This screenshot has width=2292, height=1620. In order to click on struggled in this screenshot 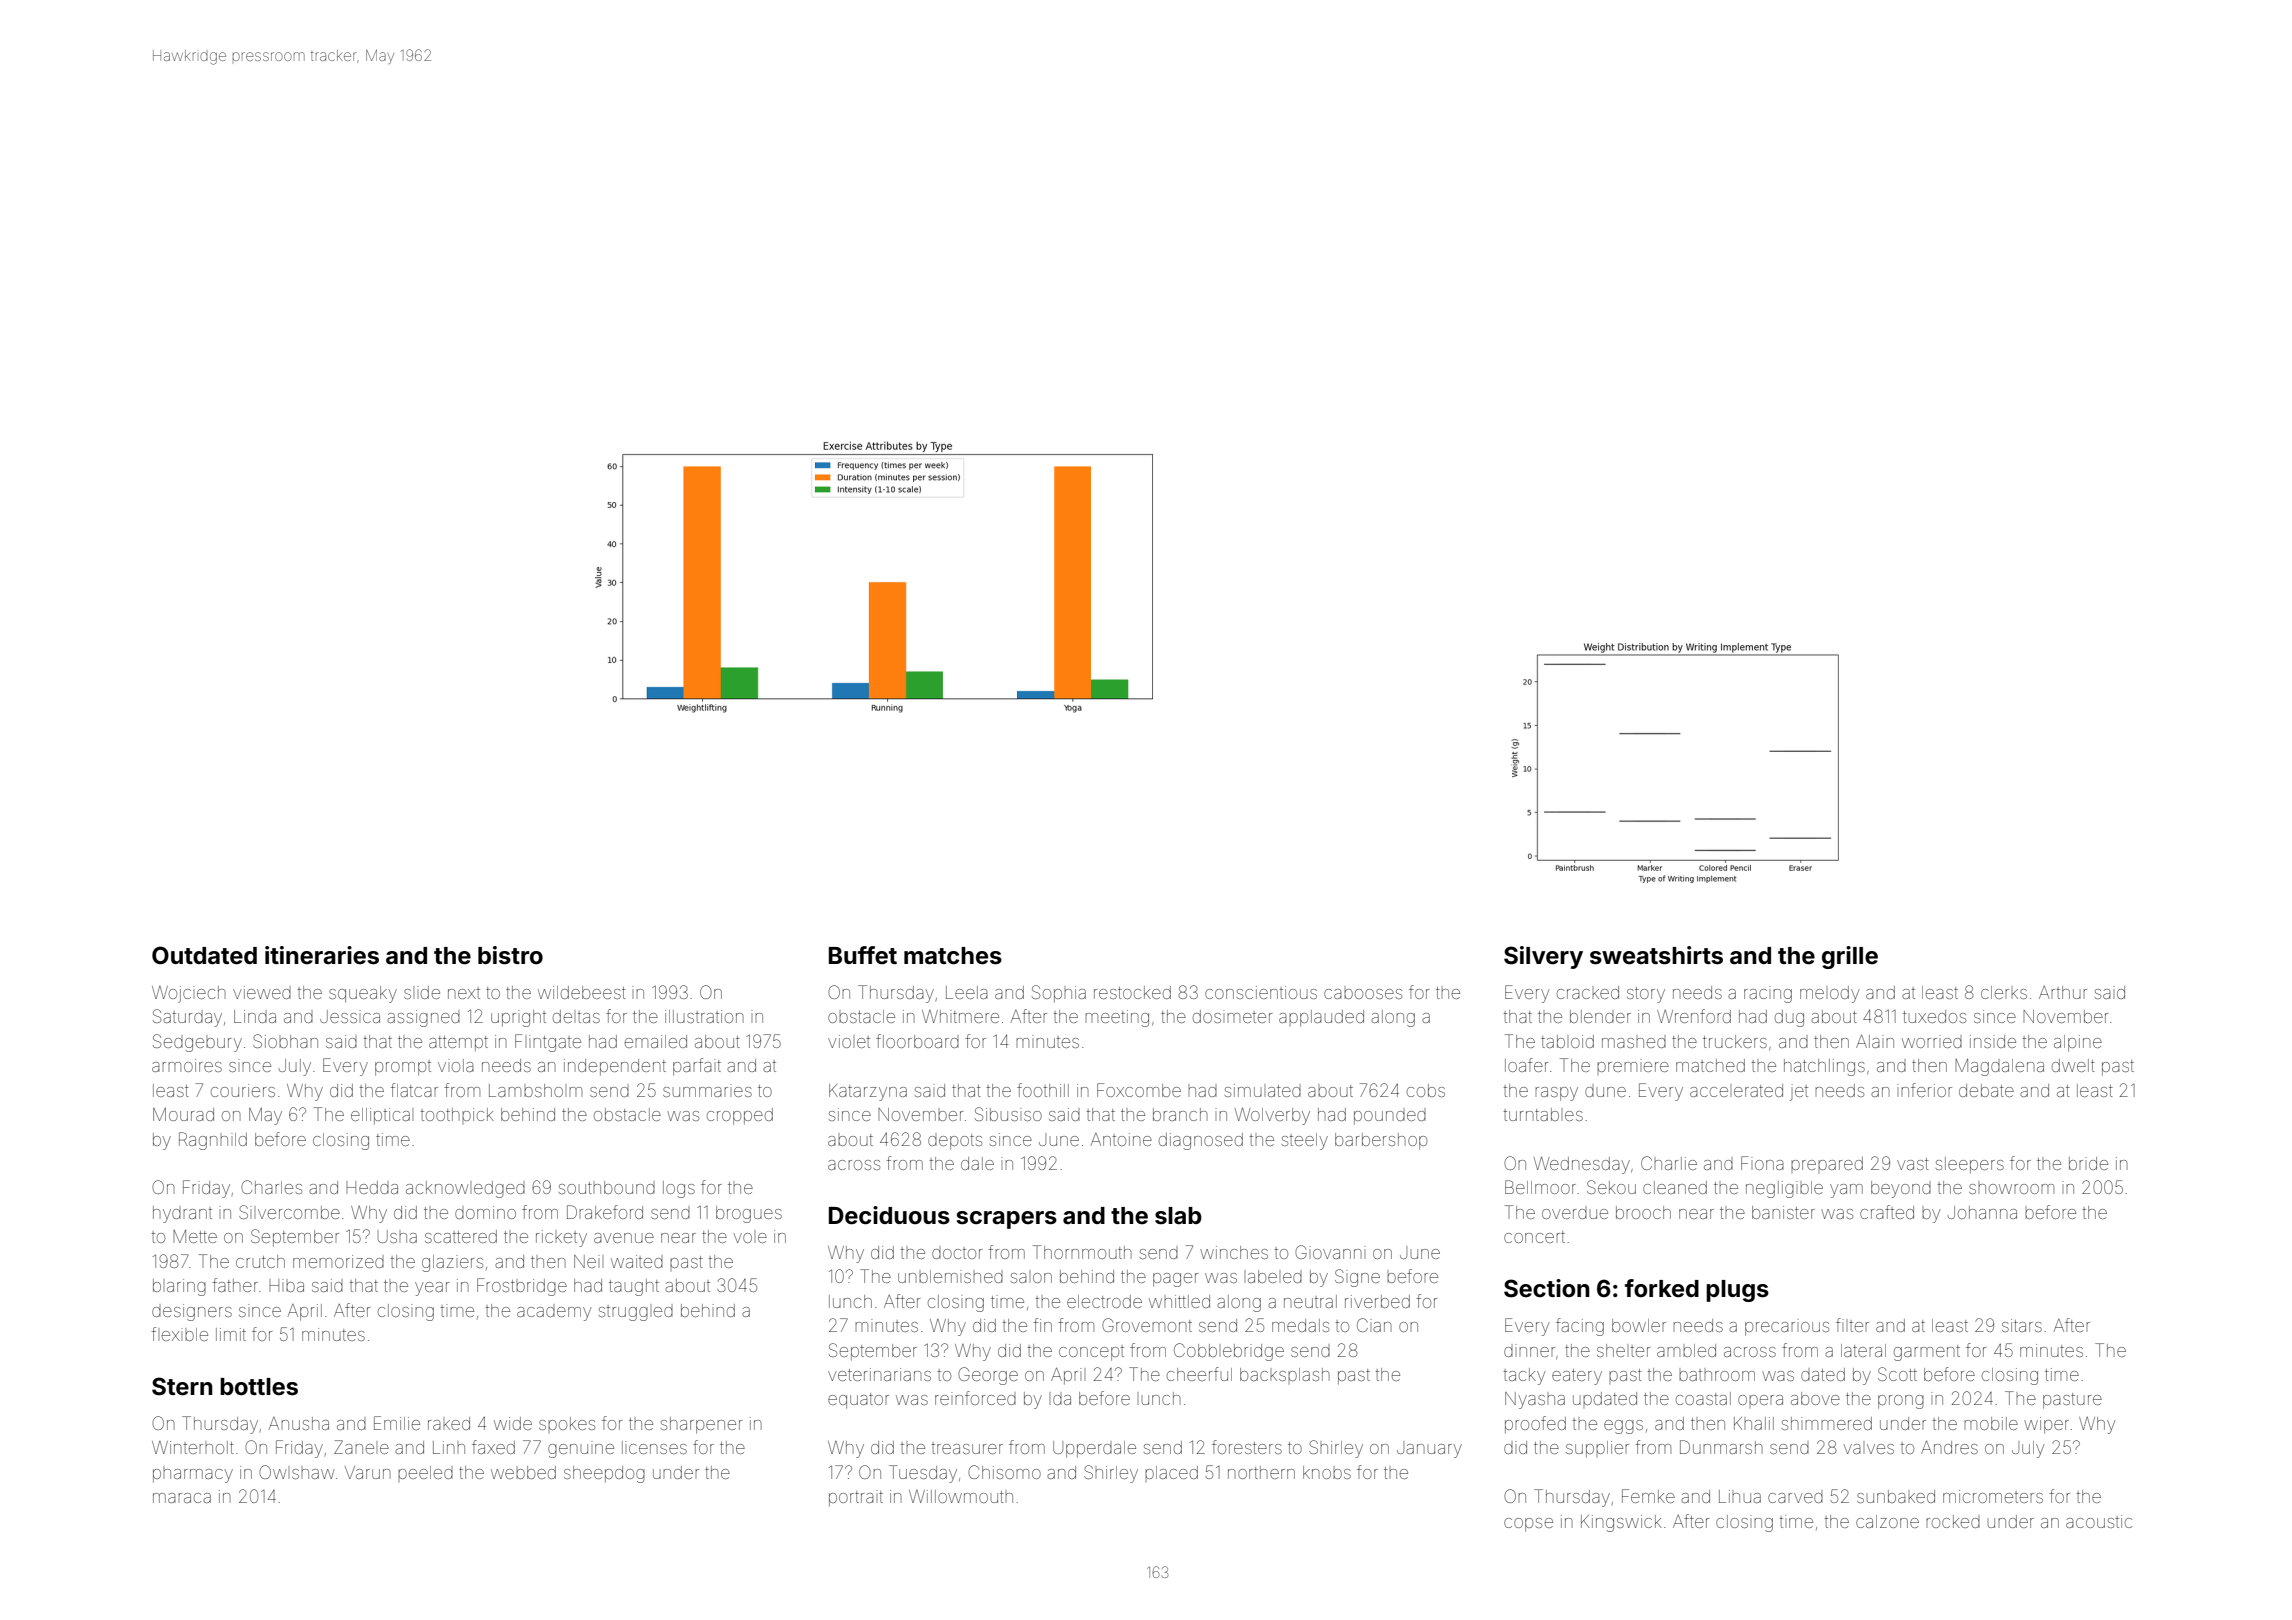, I will do `click(636, 1313)`.
